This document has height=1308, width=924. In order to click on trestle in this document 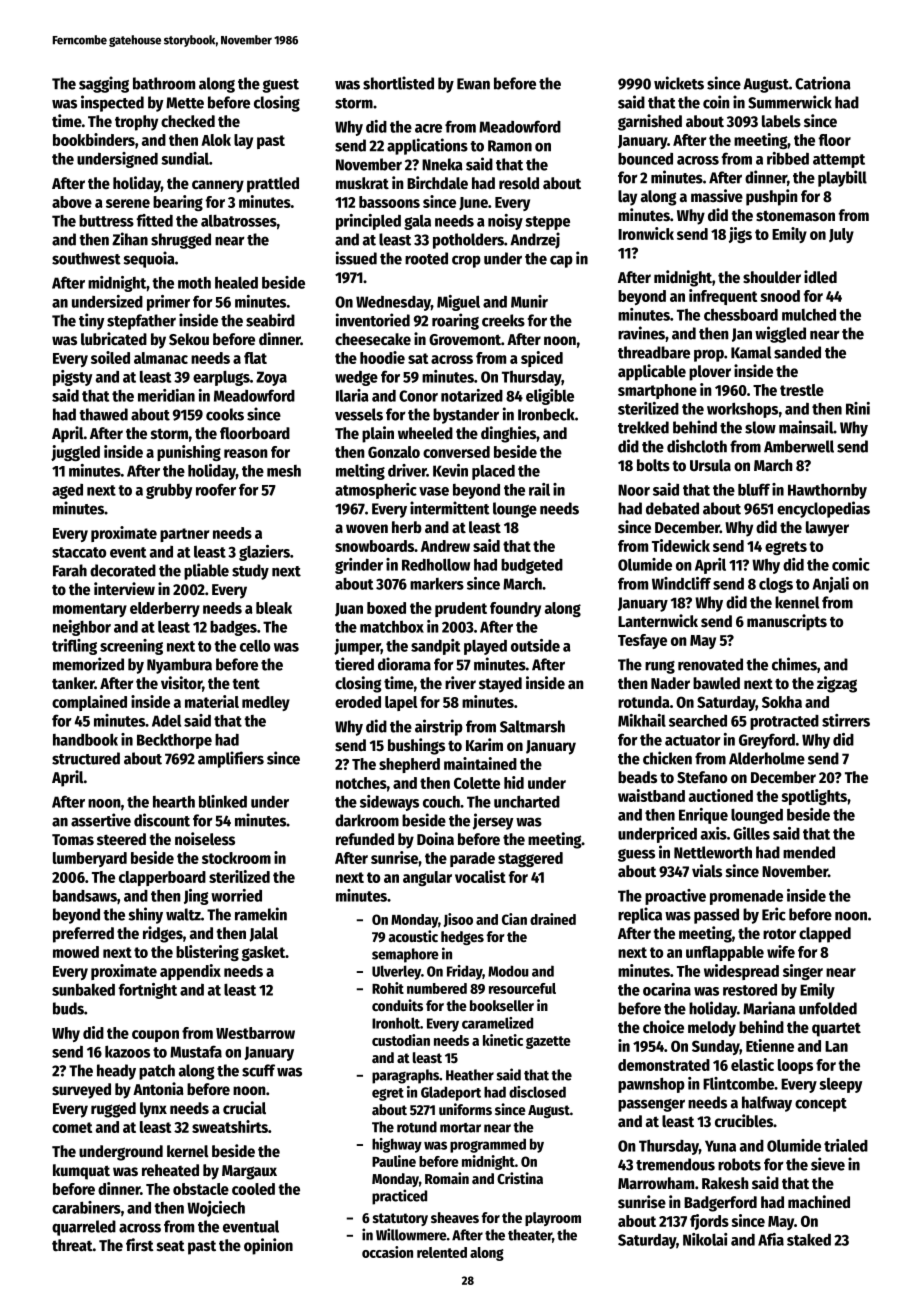, I will do `click(802, 390)`.
